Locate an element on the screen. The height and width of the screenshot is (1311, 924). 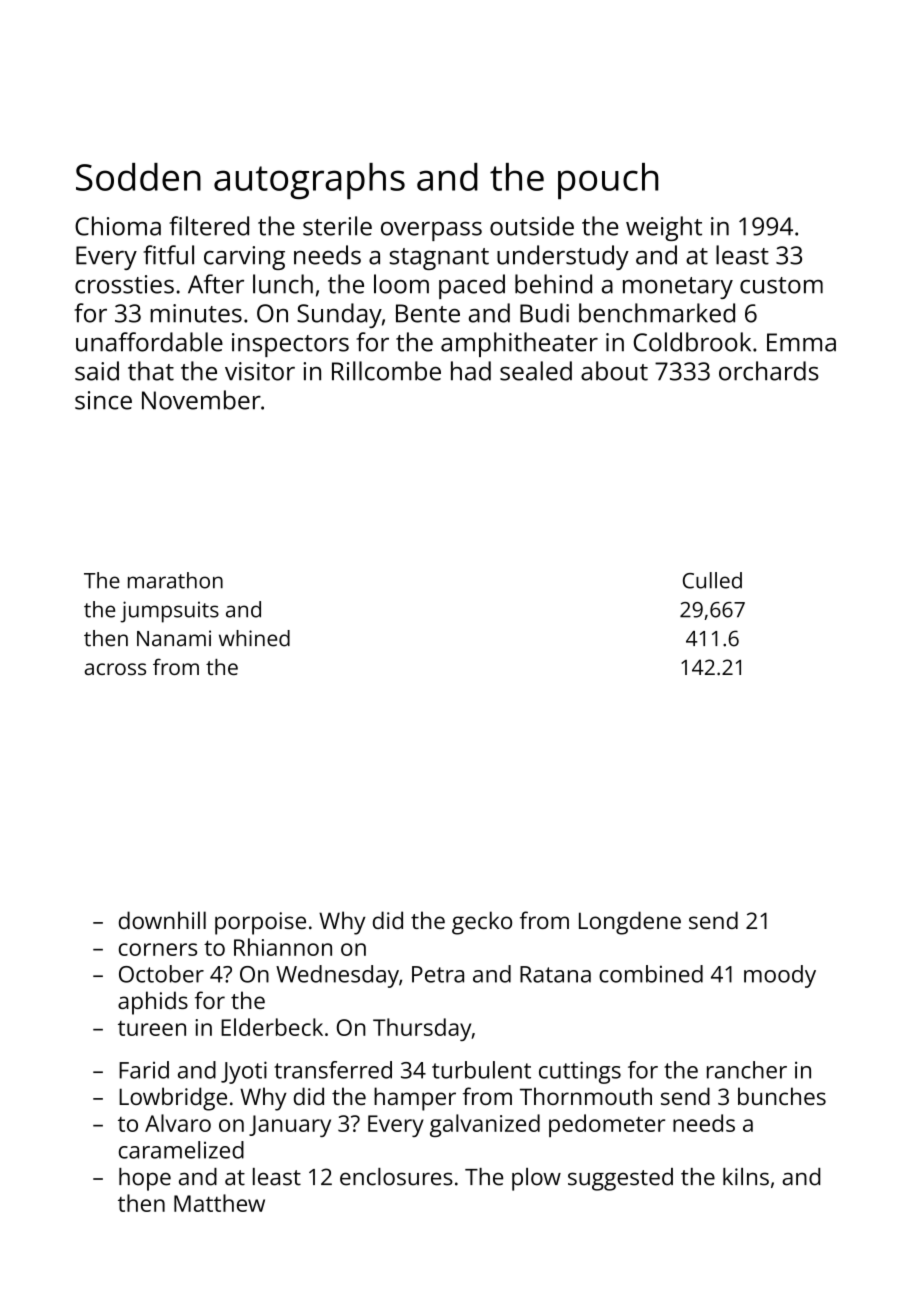
whined is located at coordinates (254, 638).
